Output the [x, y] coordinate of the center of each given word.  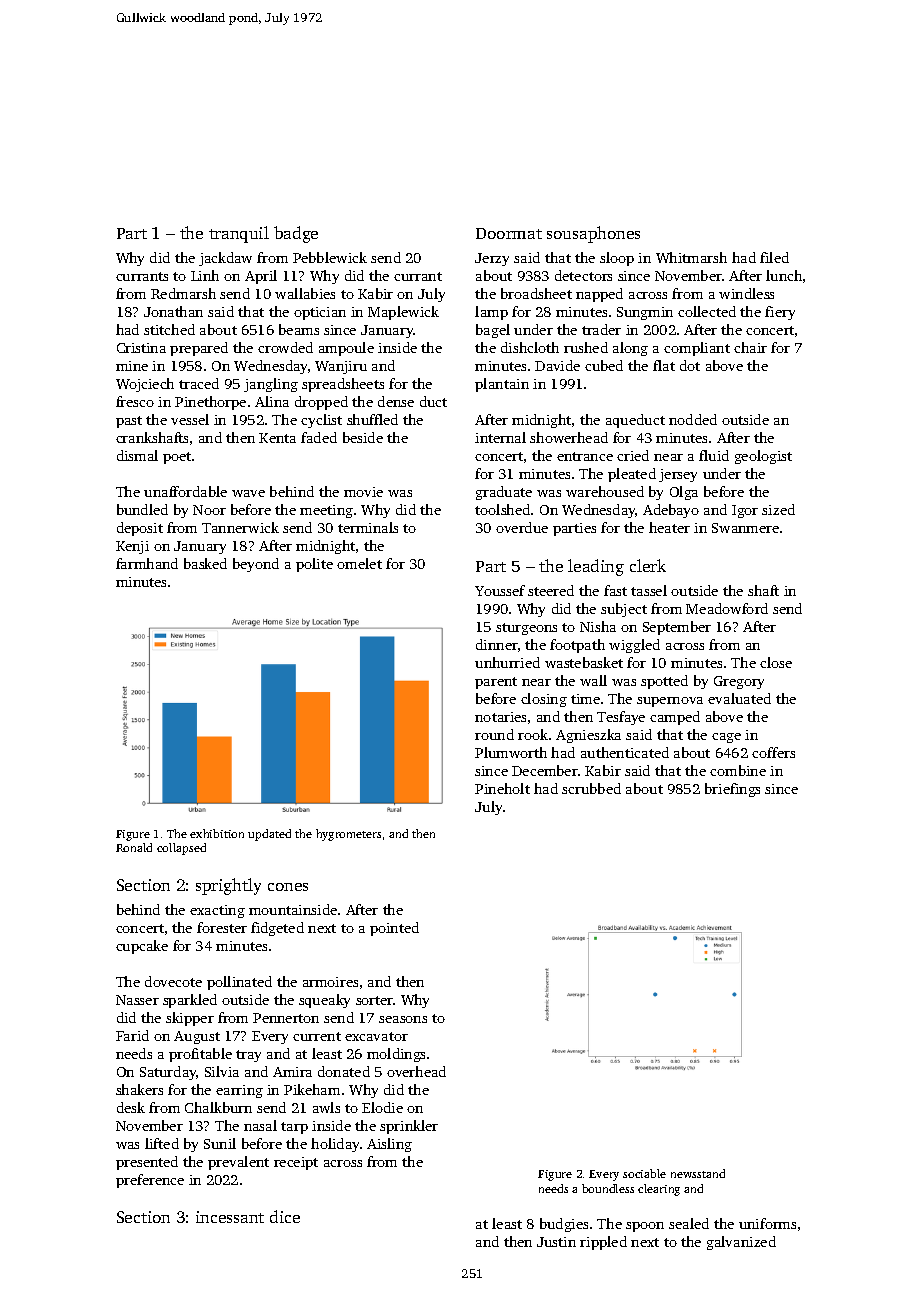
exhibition [217, 833]
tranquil [239, 234]
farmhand [147, 563]
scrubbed [591, 788]
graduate [504, 493]
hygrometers [348, 835]
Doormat [509, 233]
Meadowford [727, 608]
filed [774, 257]
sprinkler [409, 1127]
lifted [162, 1143]
